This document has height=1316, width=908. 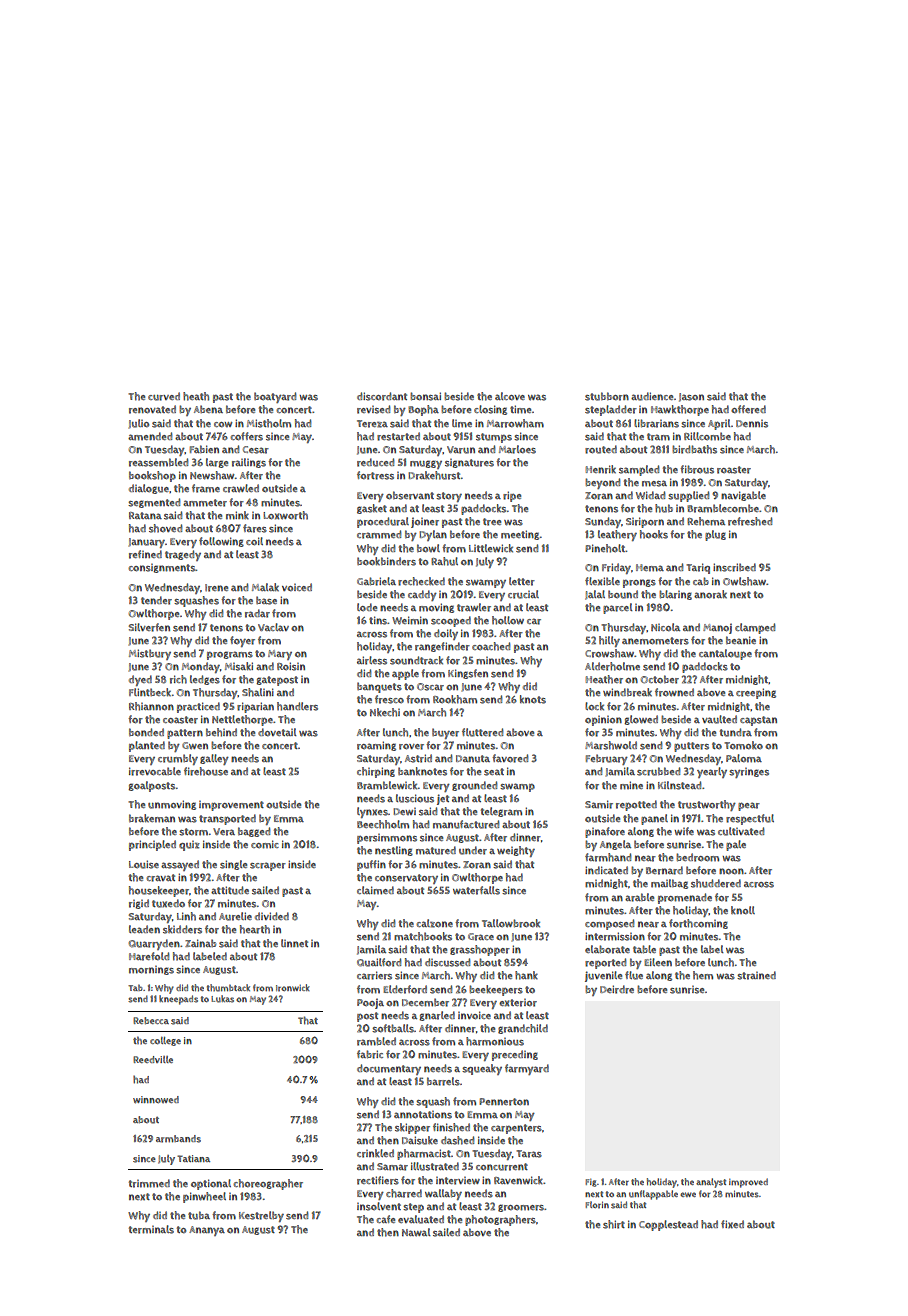 What do you see at coordinates (756, 975) in the document?
I see `strained` at bounding box center [756, 975].
